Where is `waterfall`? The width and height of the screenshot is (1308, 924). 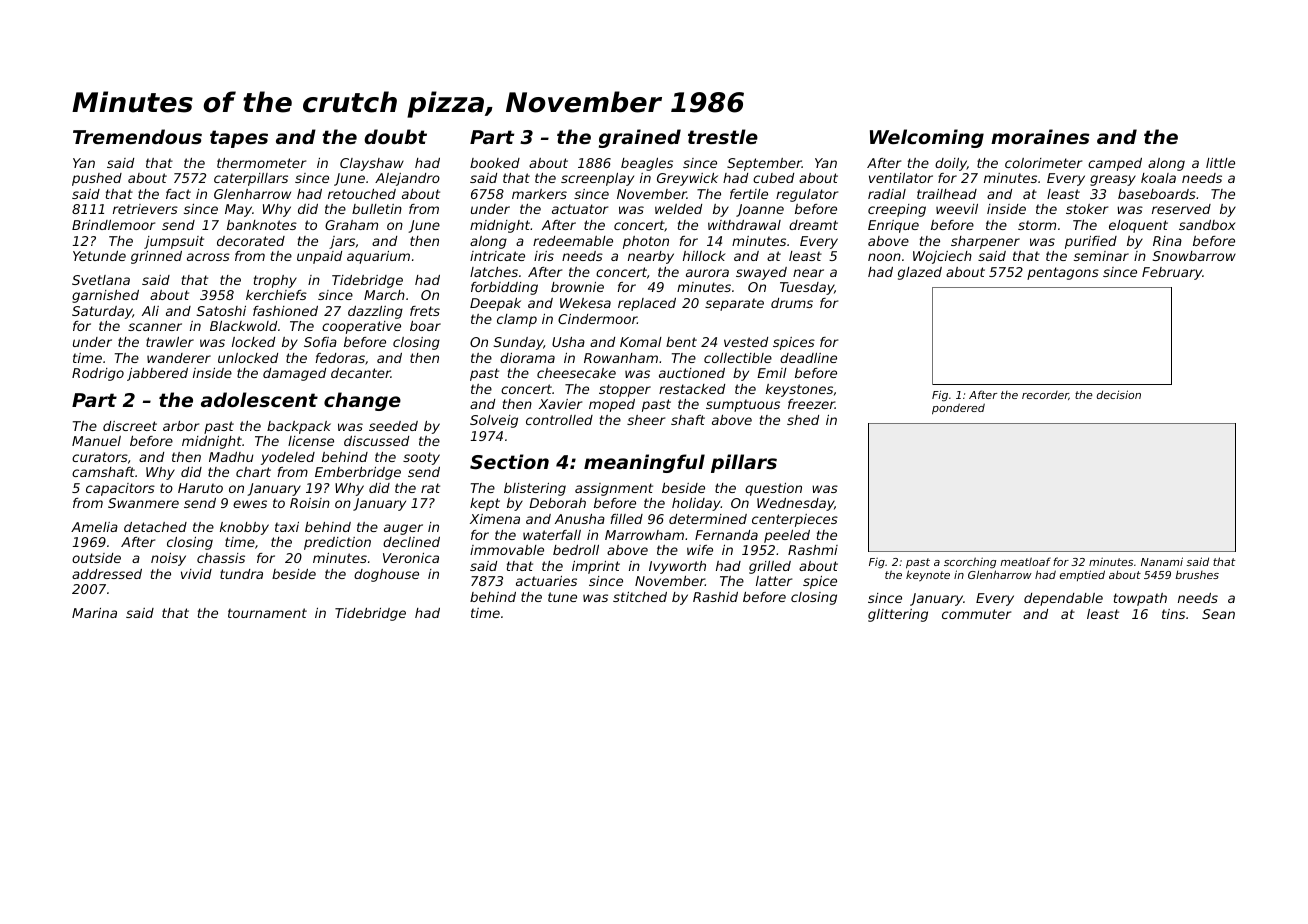
waterfall is located at coordinates (552, 535).
